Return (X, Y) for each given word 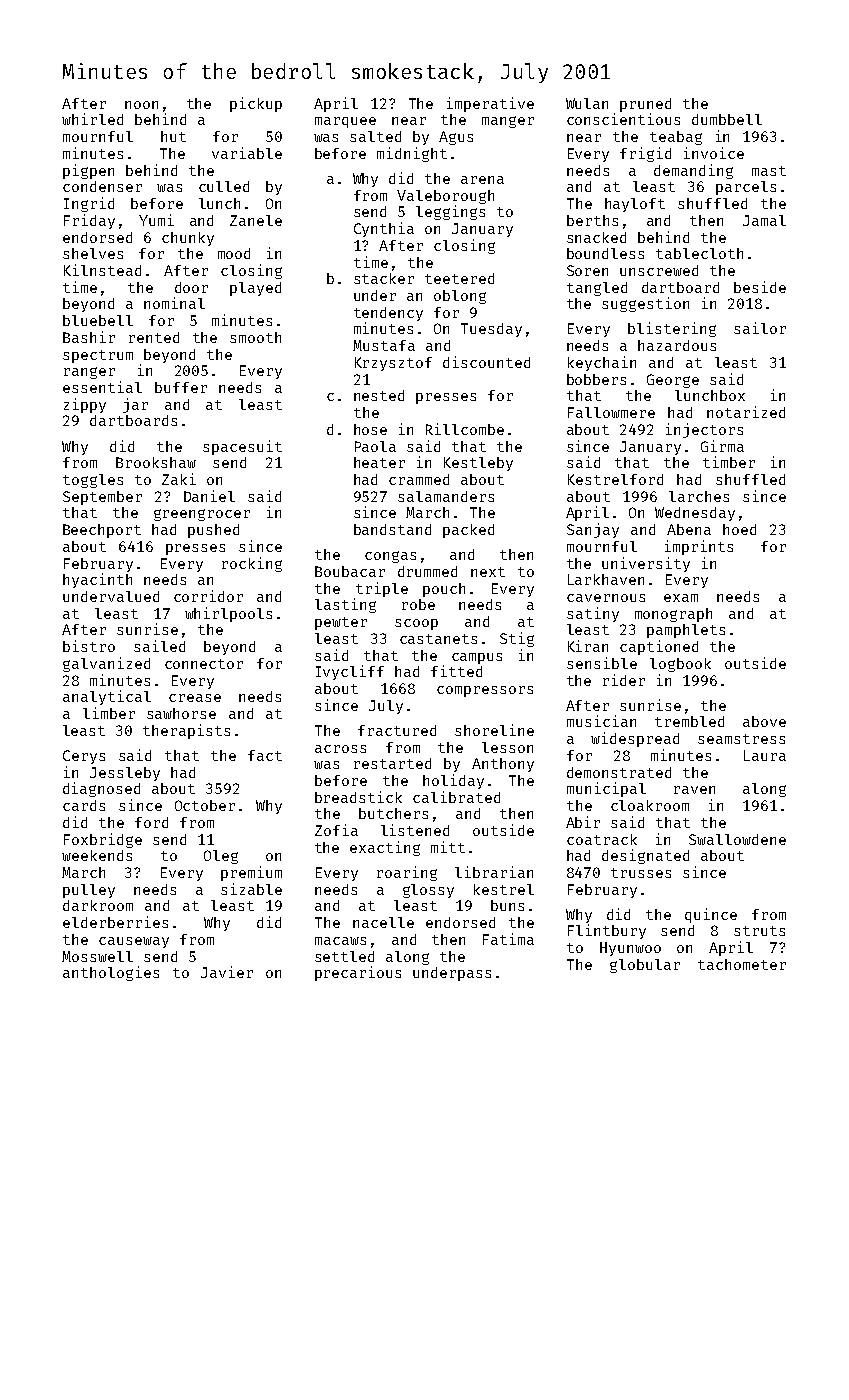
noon (141, 105)
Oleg (221, 857)
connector (204, 664)
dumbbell (727, 119)
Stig (517, 639)
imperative (490, 104)
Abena (689, 529)
